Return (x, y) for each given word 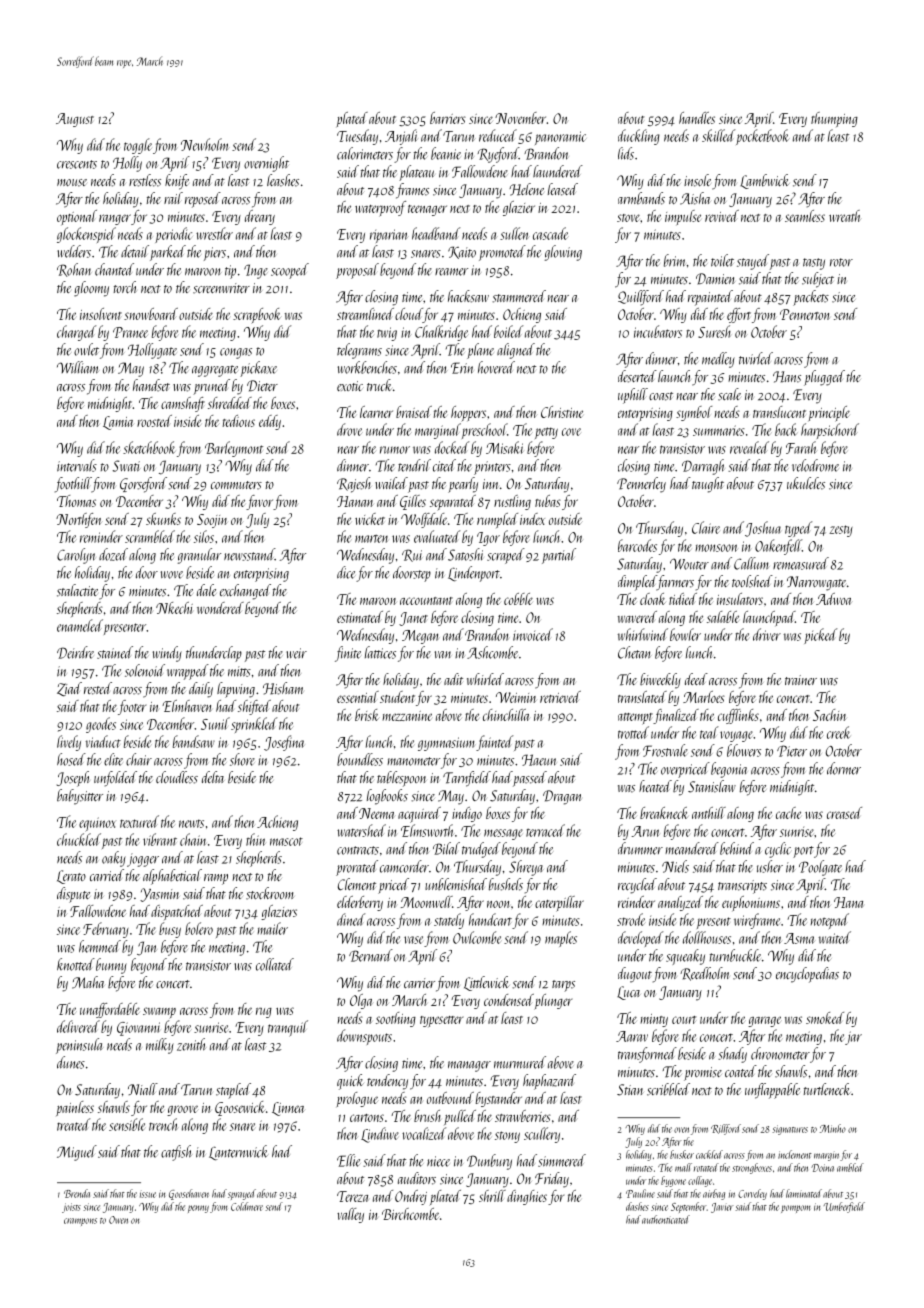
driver (767, 634)
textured (139, 821)
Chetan (634, 652)
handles (697, 118)
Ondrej (411, 1197)
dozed (113, 554)
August (75, 120)
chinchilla (506, 715)
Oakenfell (778, 547)
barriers (448, 118)
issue (148, 1195)
